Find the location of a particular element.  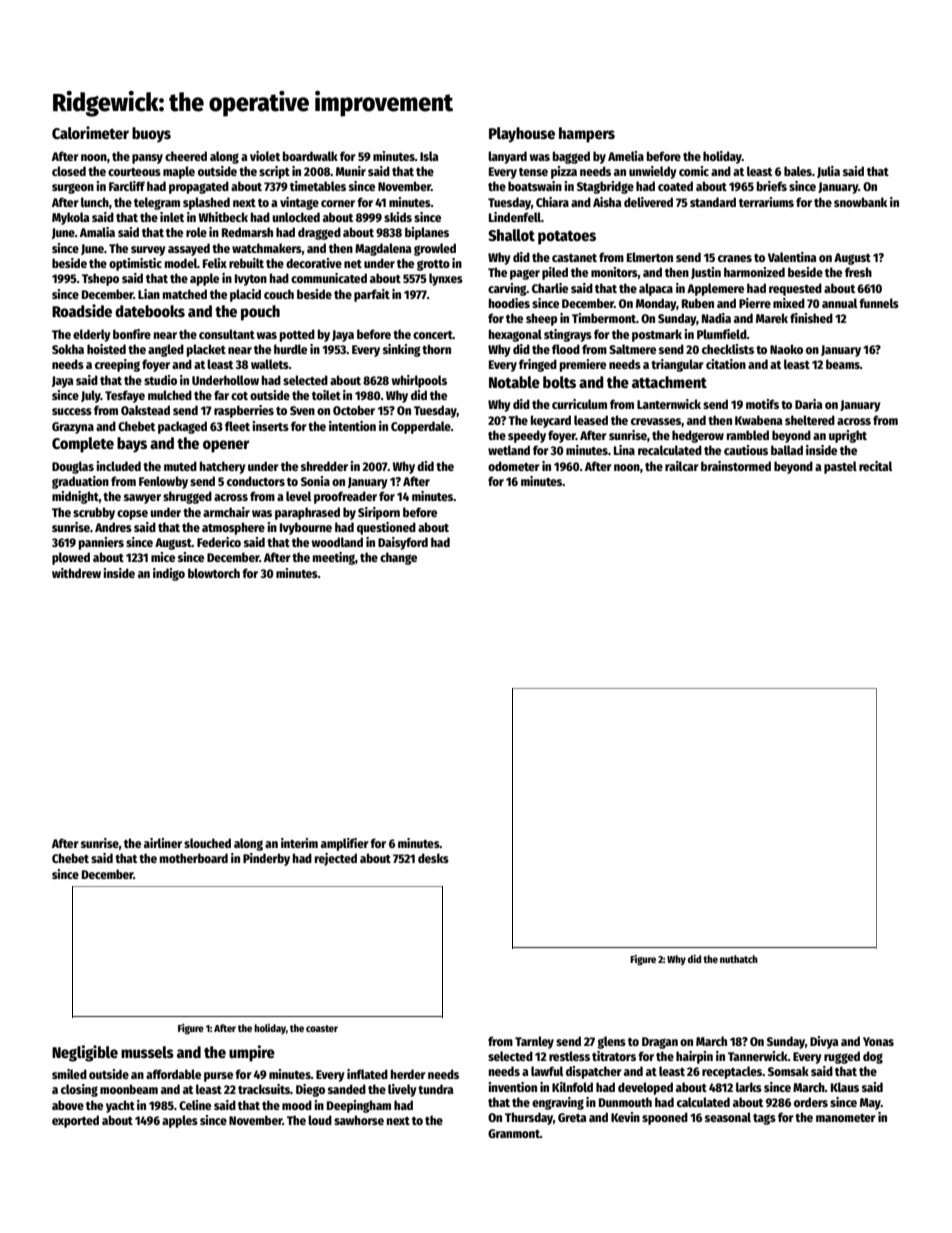

manometer is located at coordinates (846, 1118).
